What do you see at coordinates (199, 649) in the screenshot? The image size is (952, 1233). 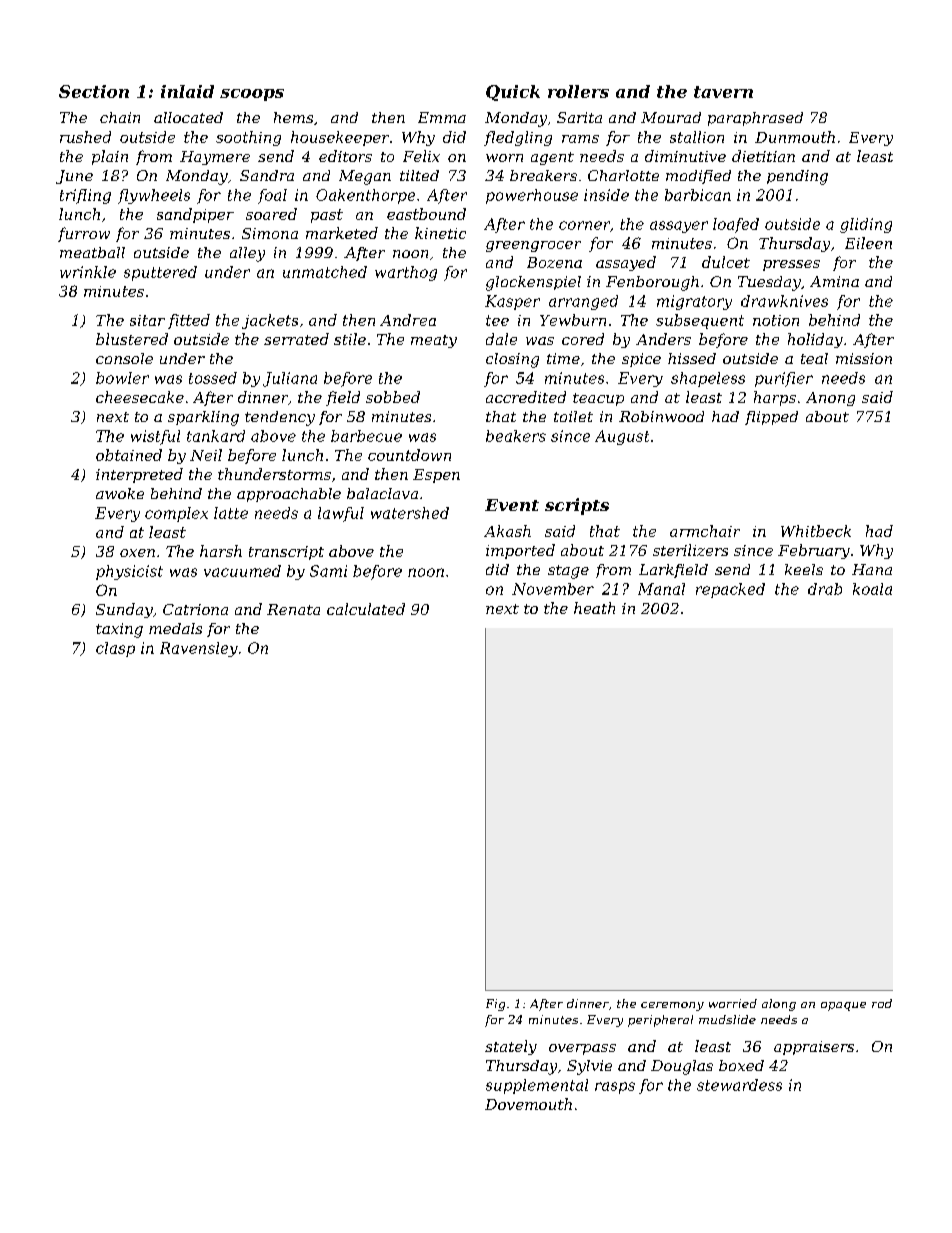 I see `Ravensley` at bounding box center [199, 649].
